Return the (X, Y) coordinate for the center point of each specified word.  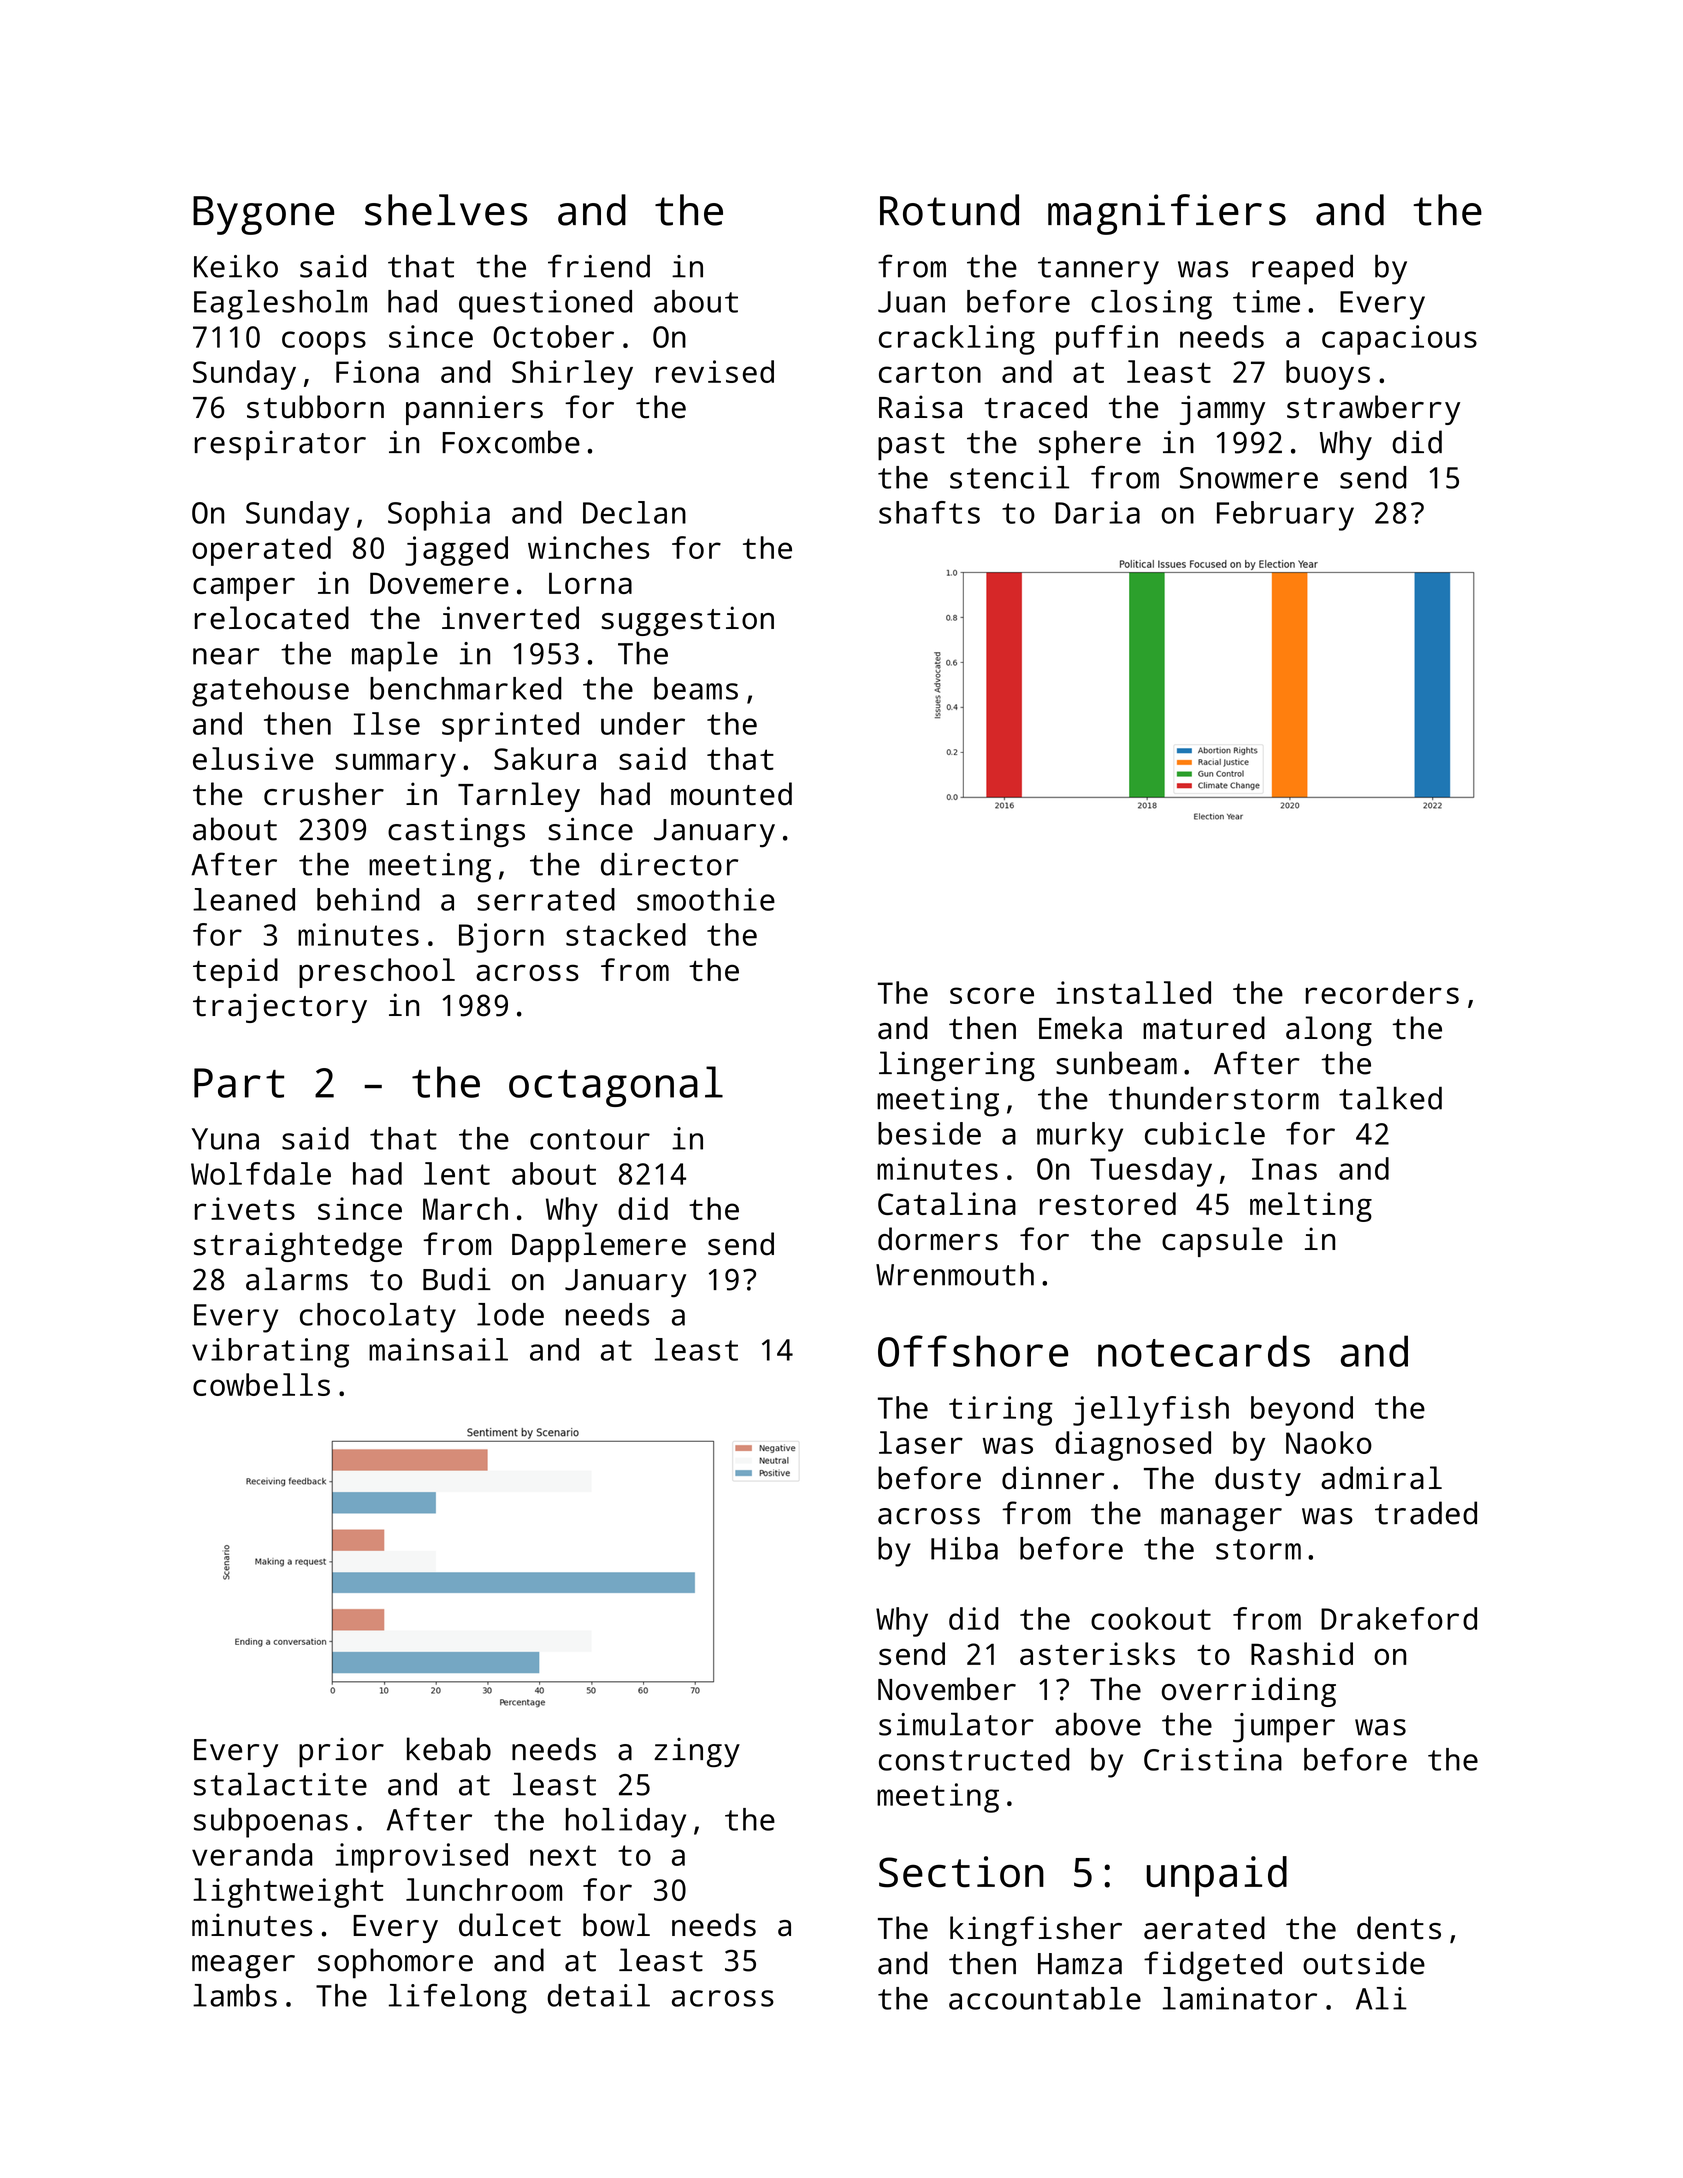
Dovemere (439, 583)
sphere (1090, 445)
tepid (235, 973)
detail (598, 1995)
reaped (1302, 269)
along (1329, 1031)
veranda (252, 1854)
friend (599, 266)
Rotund (949, 210)
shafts (929, 512)
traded (1426, 1513)
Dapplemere (599, 1247)
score (992, 995)
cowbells (261, 1384)
